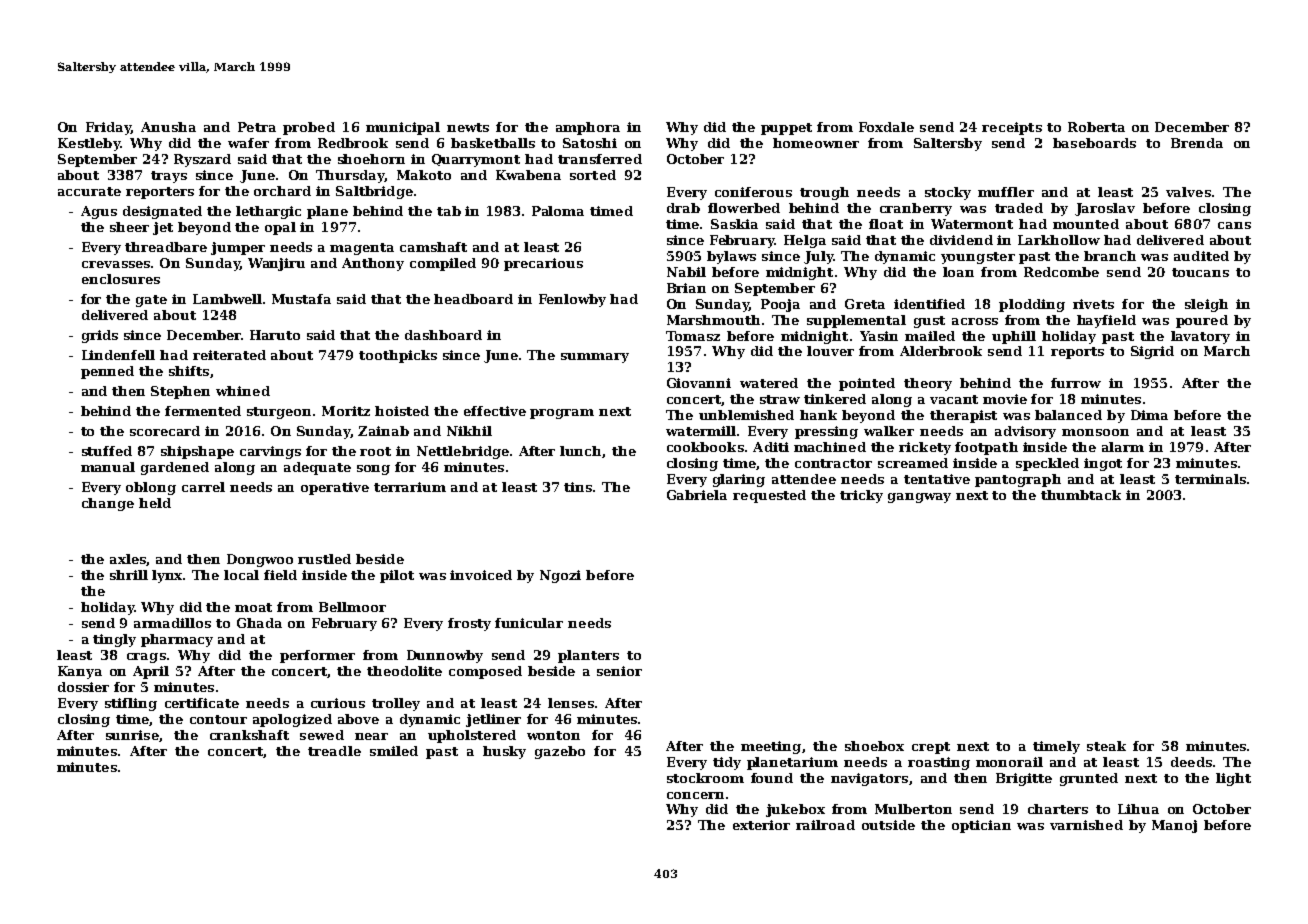 This screenshot has width=1308, height=924. What do you see at coordinates (107, 372) in the screenshot?
I see `penned` at bounding box center [107, 372].
